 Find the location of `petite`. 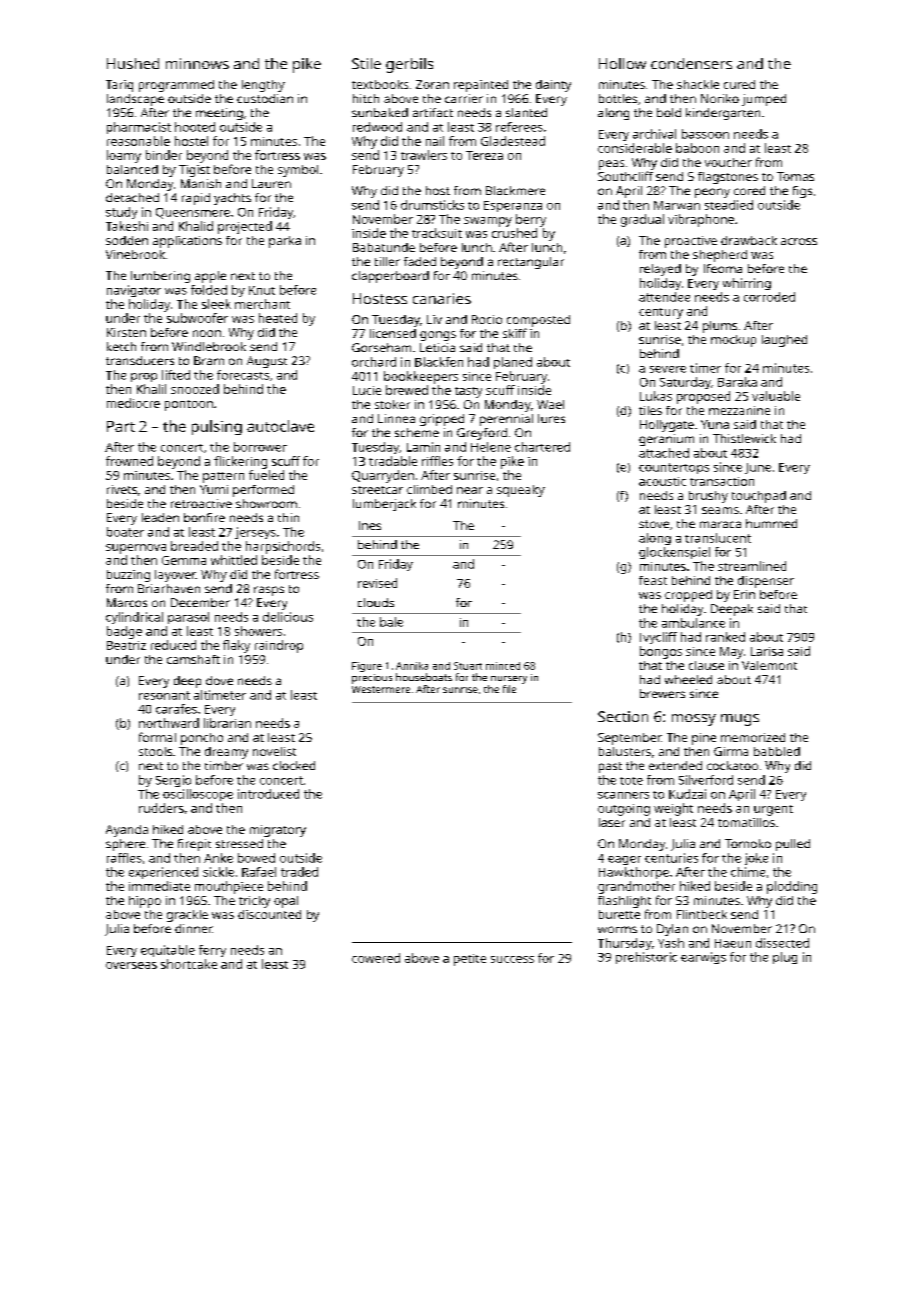

petite is located at coordinates (470, 960).
